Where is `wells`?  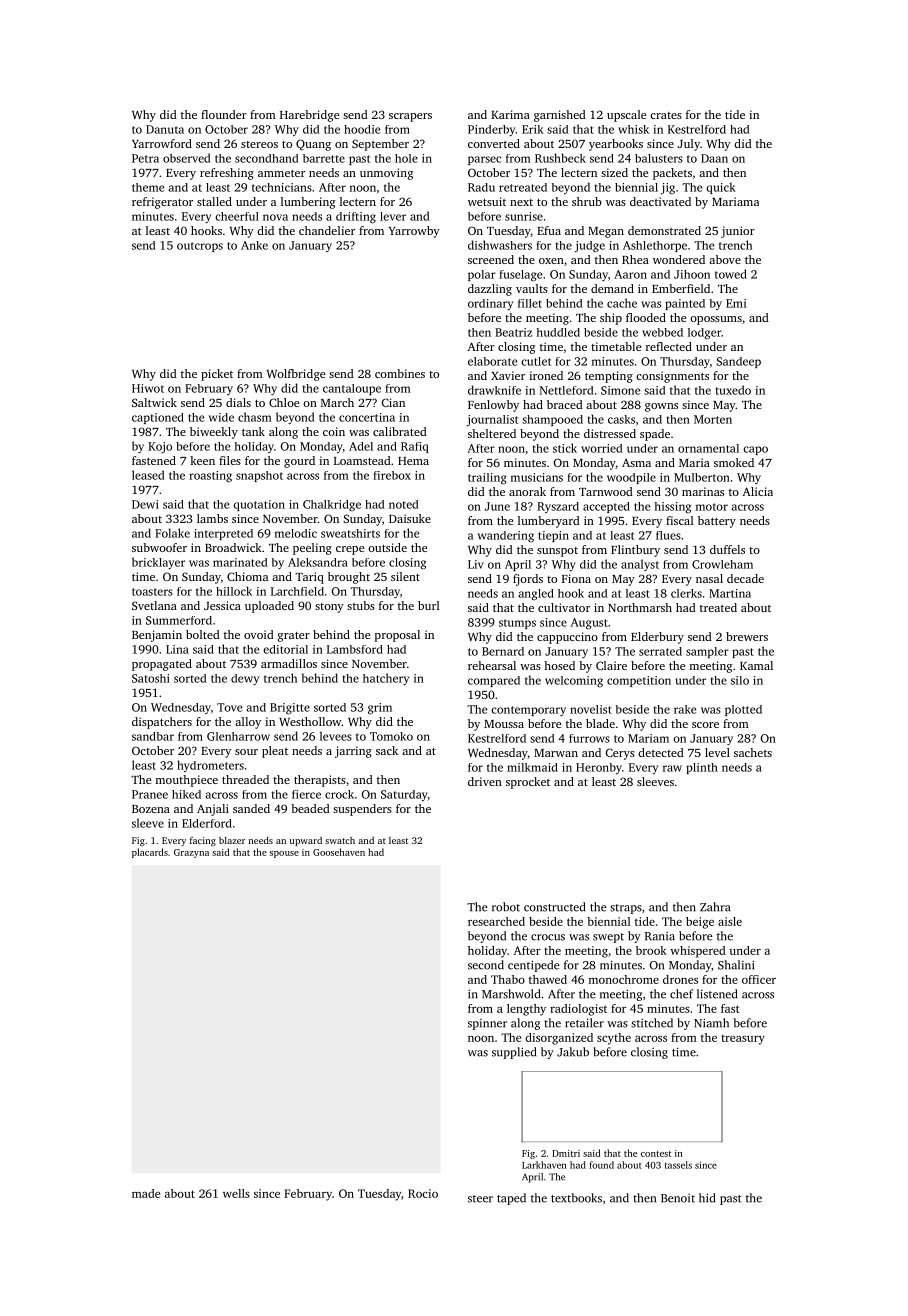
wells is located at coordinates (236, 1193).
